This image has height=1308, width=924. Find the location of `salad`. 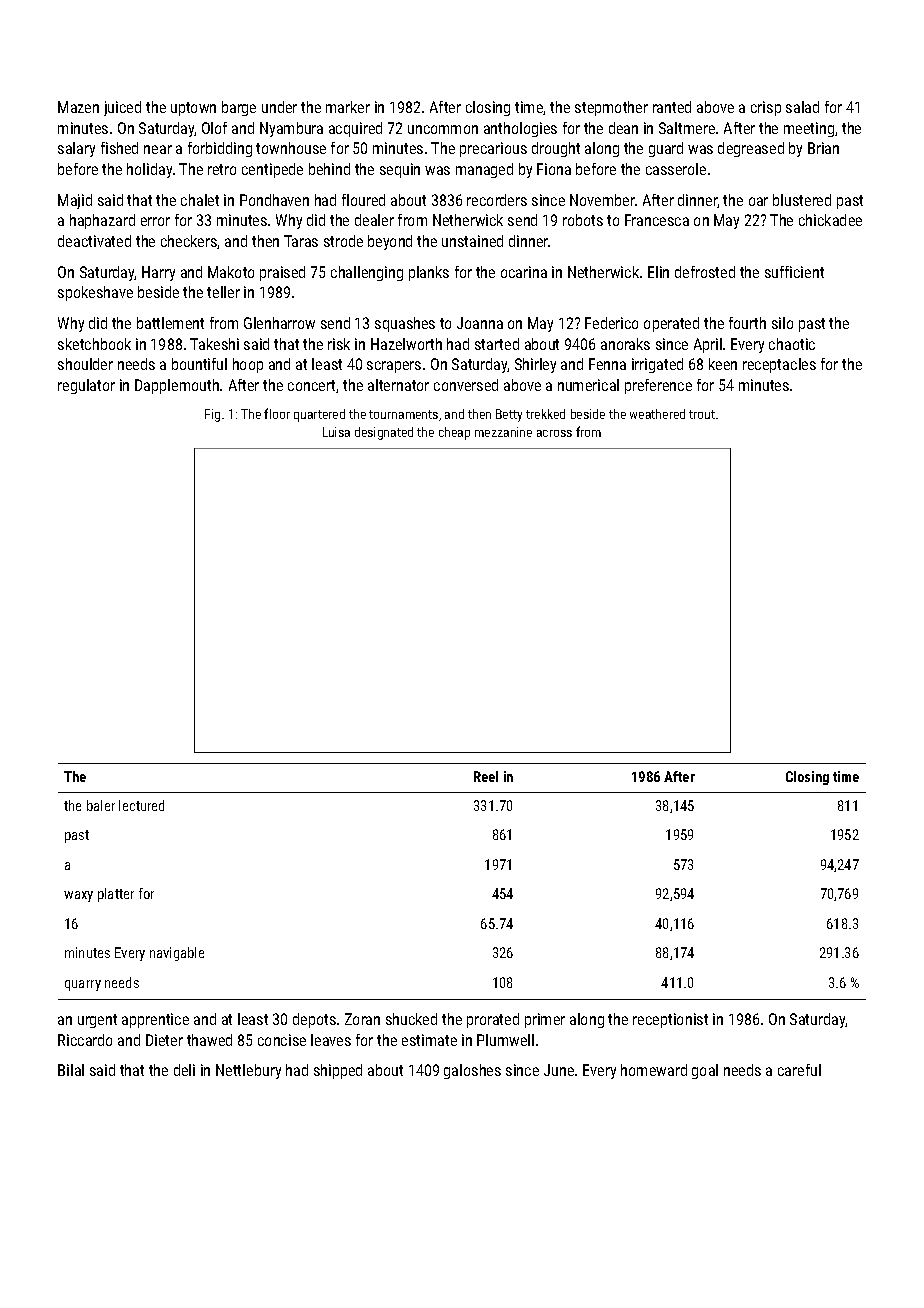

salad is located at coordinates (802, 107).
